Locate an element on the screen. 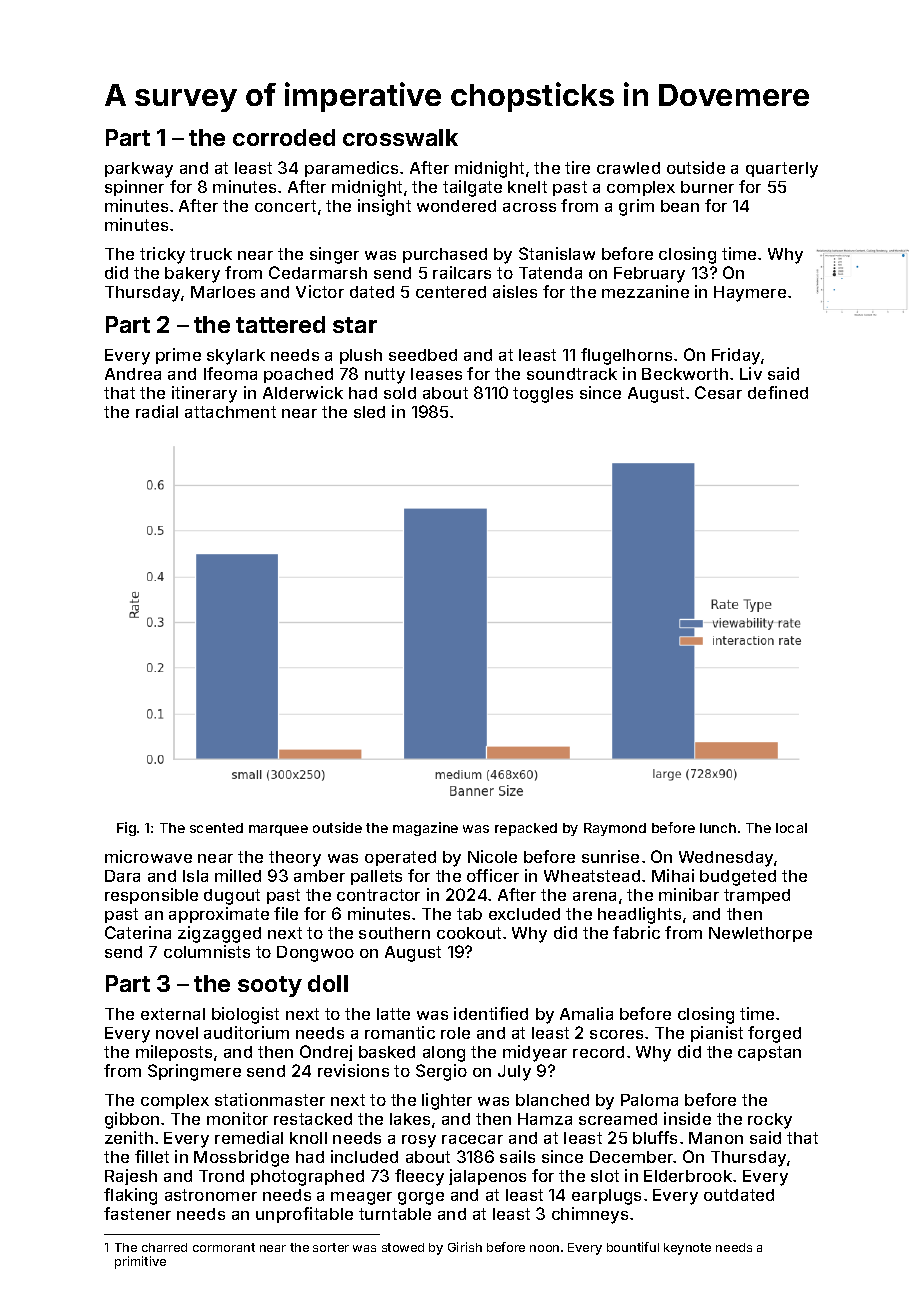 This screenshot has width=924, height=1308. responsible is located at coordinates (151, 896).
